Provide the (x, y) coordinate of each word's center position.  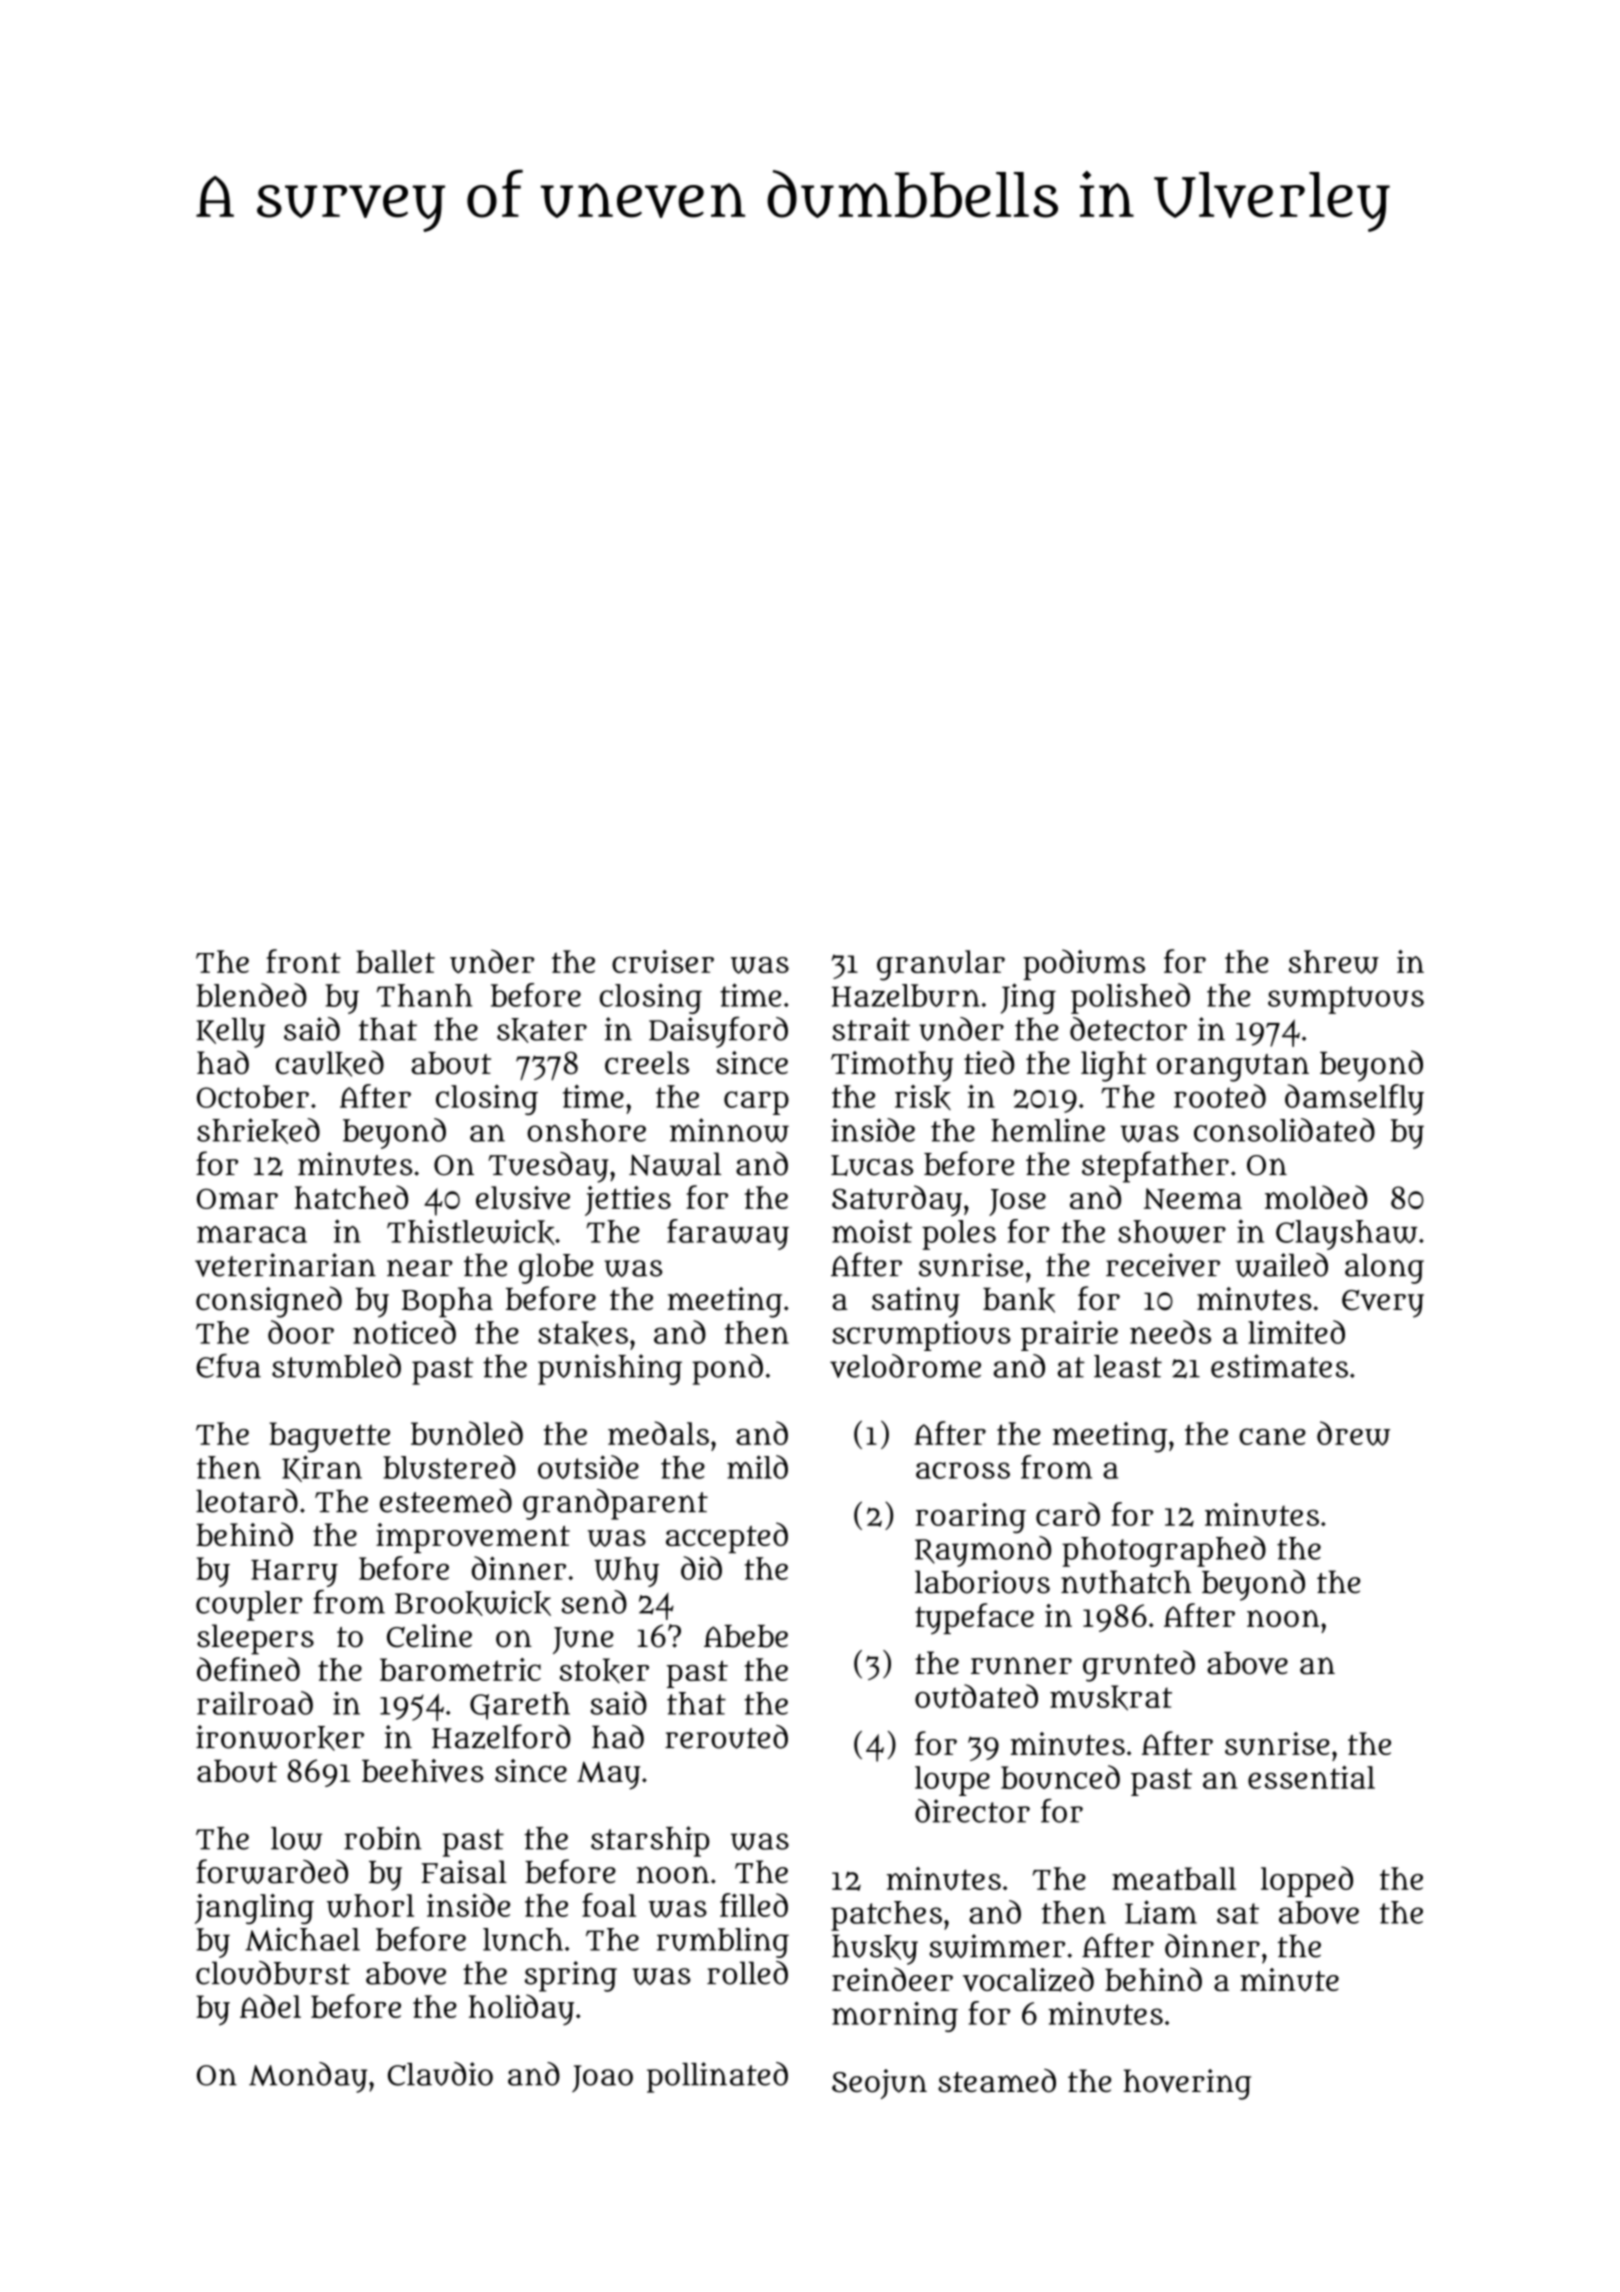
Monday (308, 2077)
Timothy (892, 1066)
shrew (1334, 962)
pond (727, 1369)
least (1128, 1366)
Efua (228, 1366)
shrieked (258, 1131)
